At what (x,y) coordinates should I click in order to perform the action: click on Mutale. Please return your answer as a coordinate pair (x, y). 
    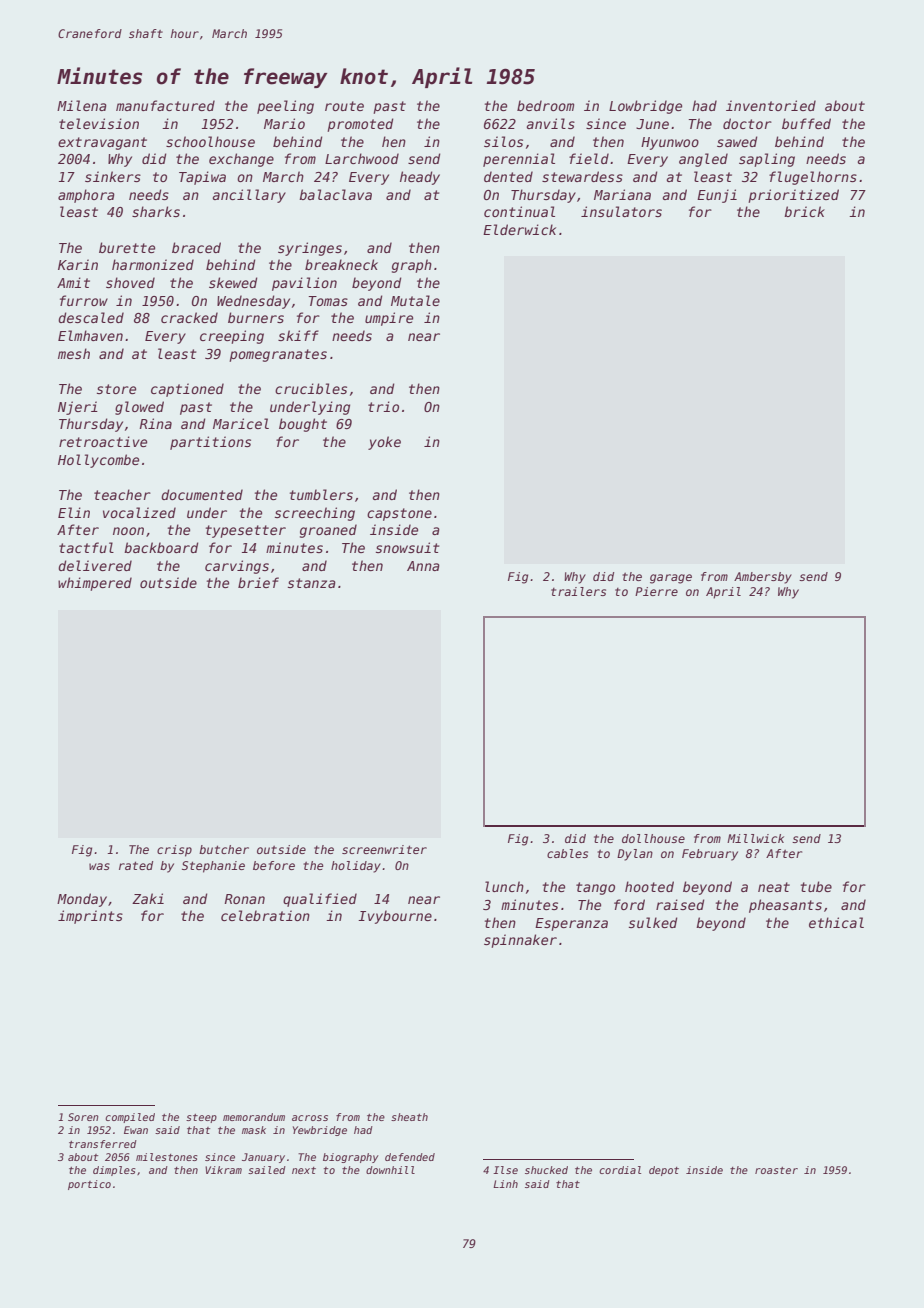
    Looking at the image, I should click on (415, 300).
